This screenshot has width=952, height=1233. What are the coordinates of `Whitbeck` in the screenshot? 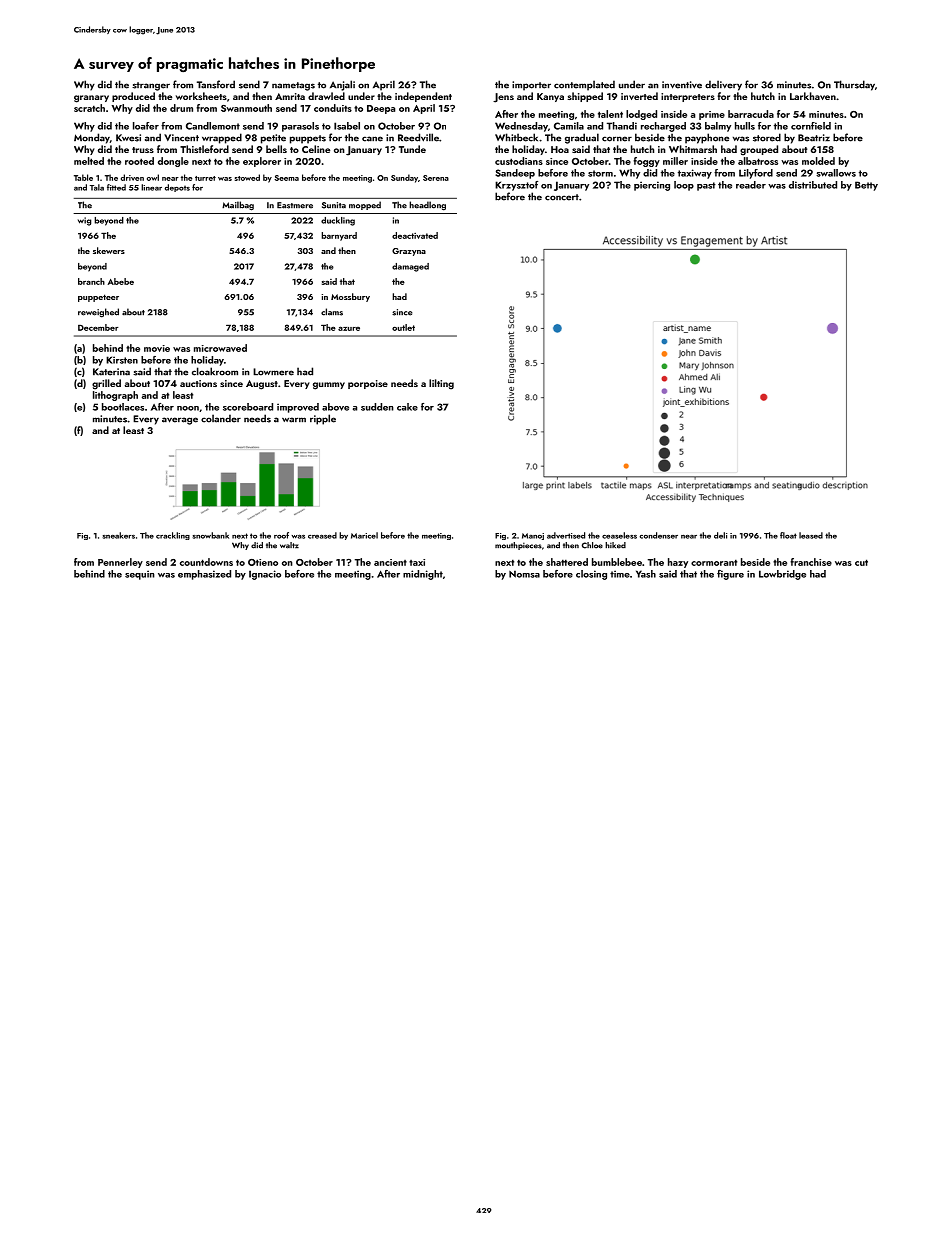 It's located at (516, 137).
